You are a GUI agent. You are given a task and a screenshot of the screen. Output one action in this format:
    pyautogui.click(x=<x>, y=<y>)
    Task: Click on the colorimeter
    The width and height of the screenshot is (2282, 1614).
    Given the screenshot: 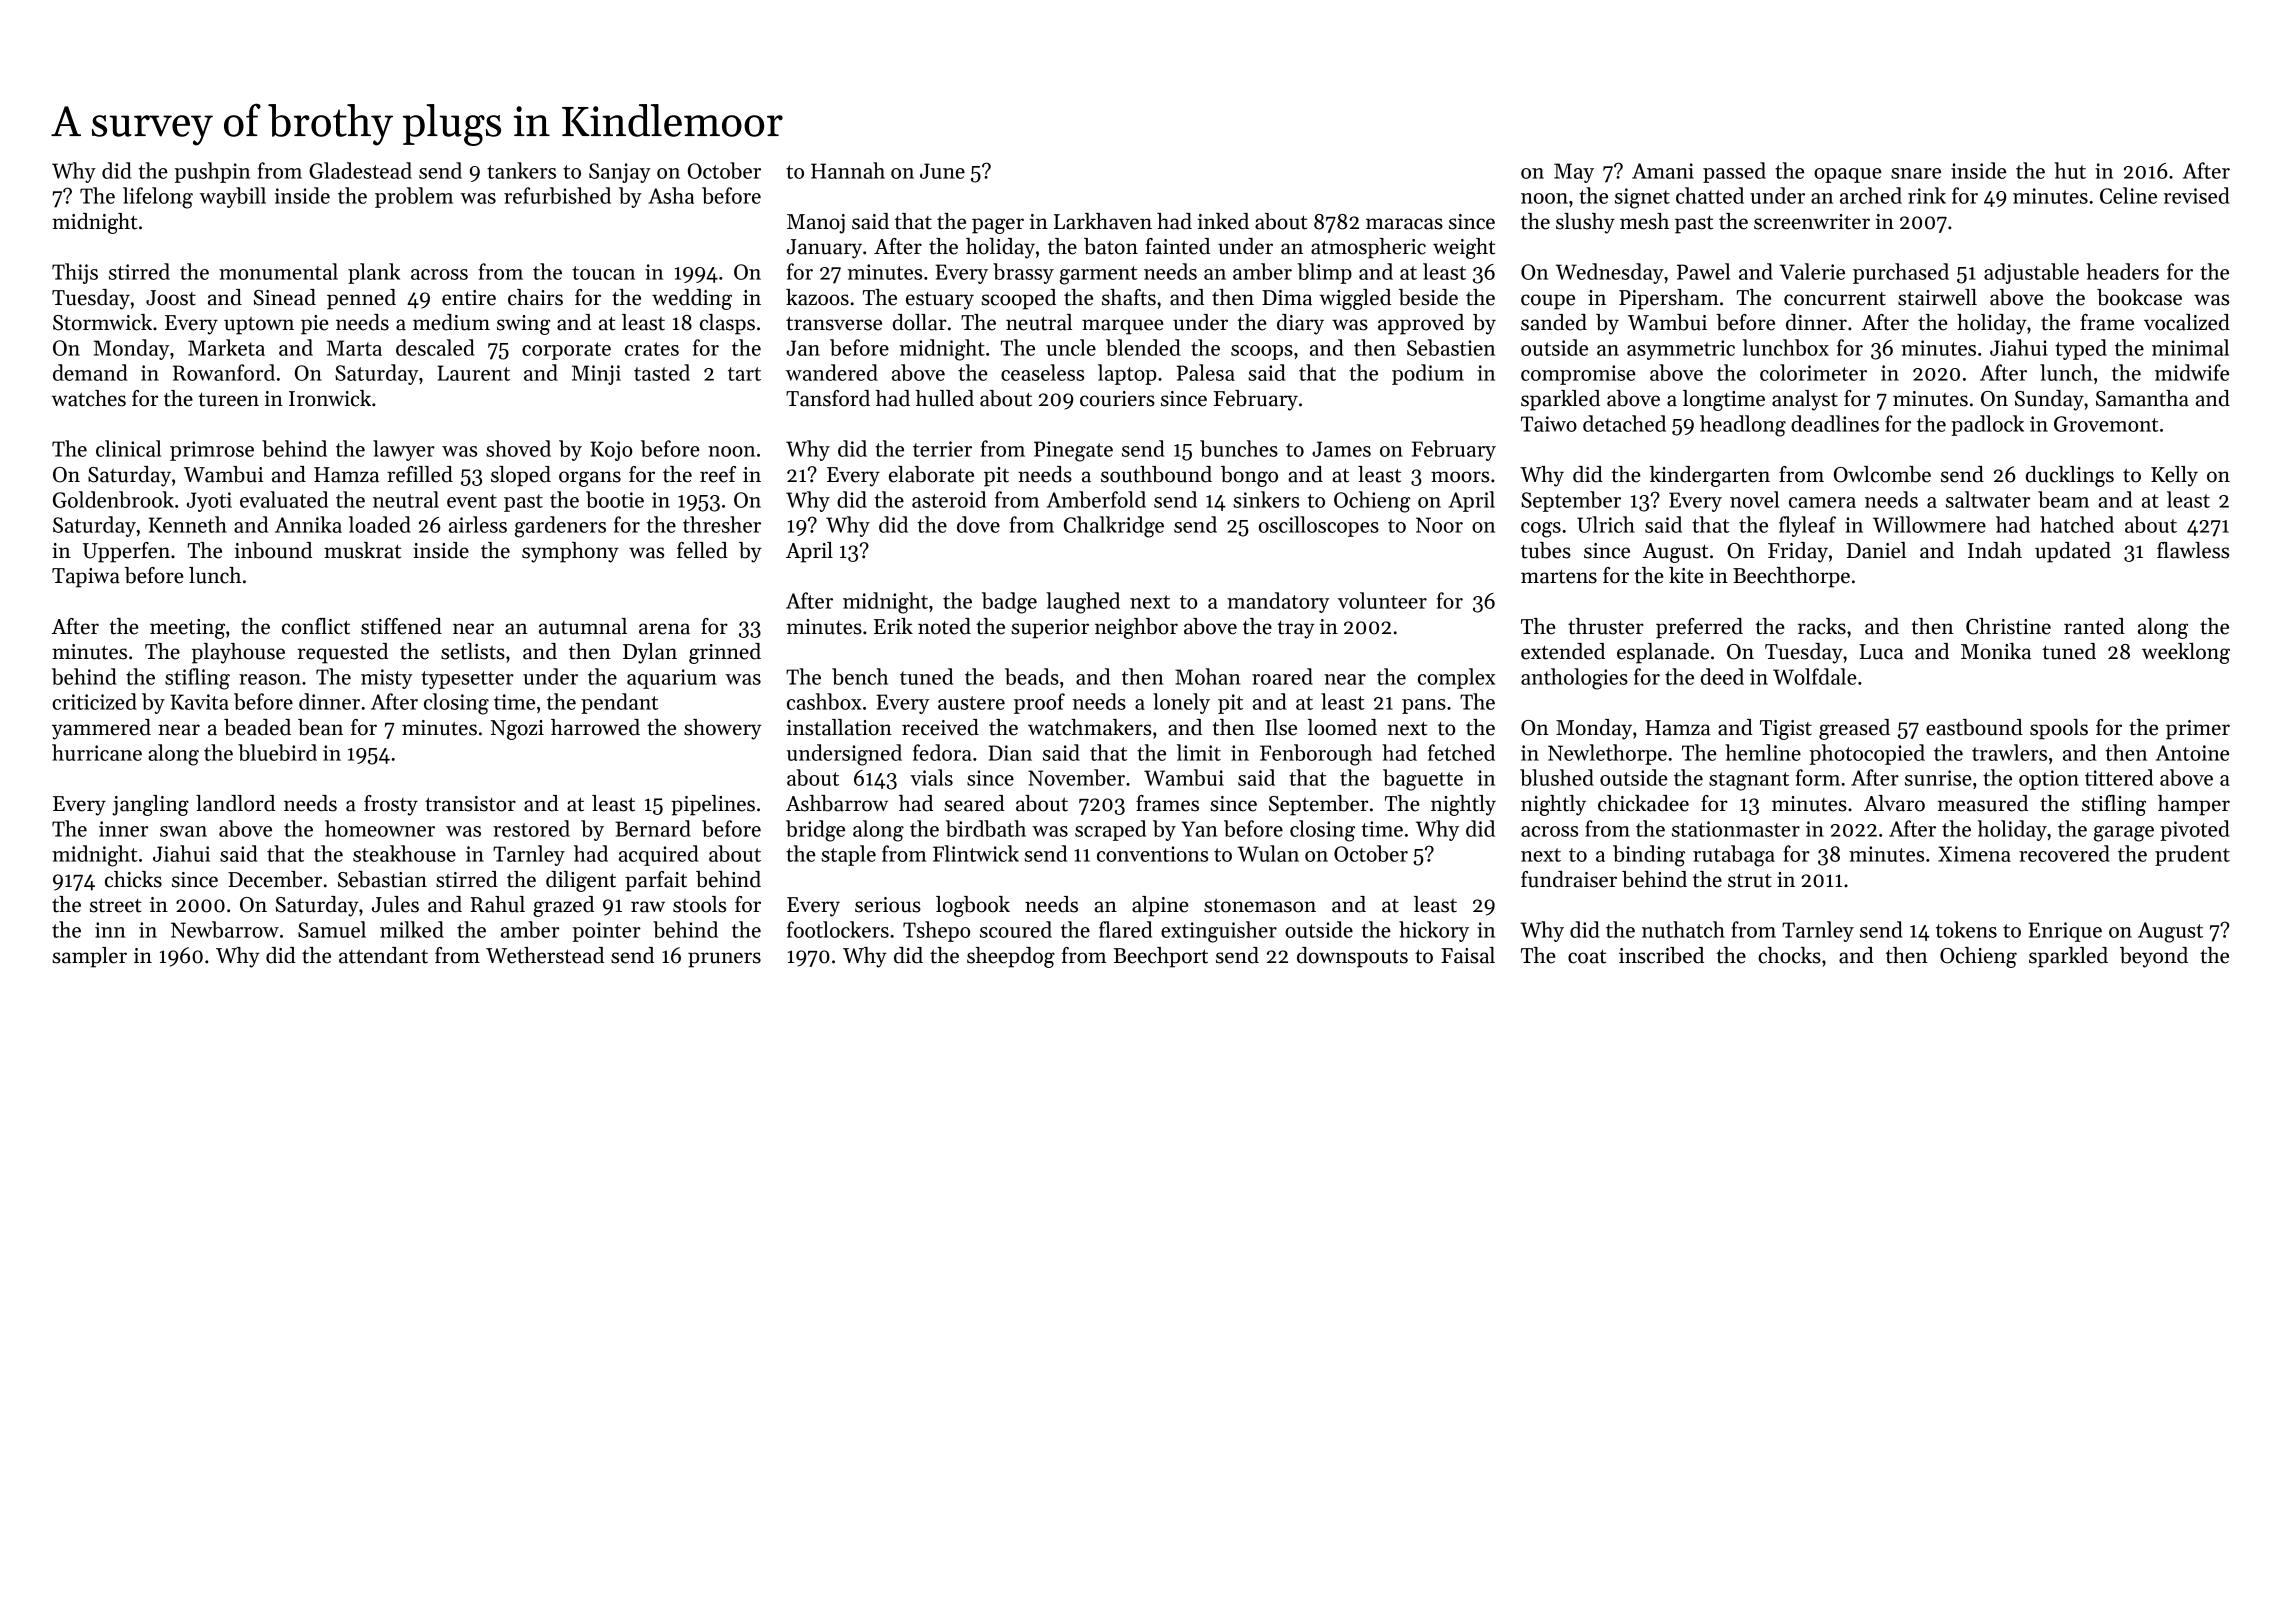 What is the action you would take?
    pyautogui.click(x=1813, y=372)
